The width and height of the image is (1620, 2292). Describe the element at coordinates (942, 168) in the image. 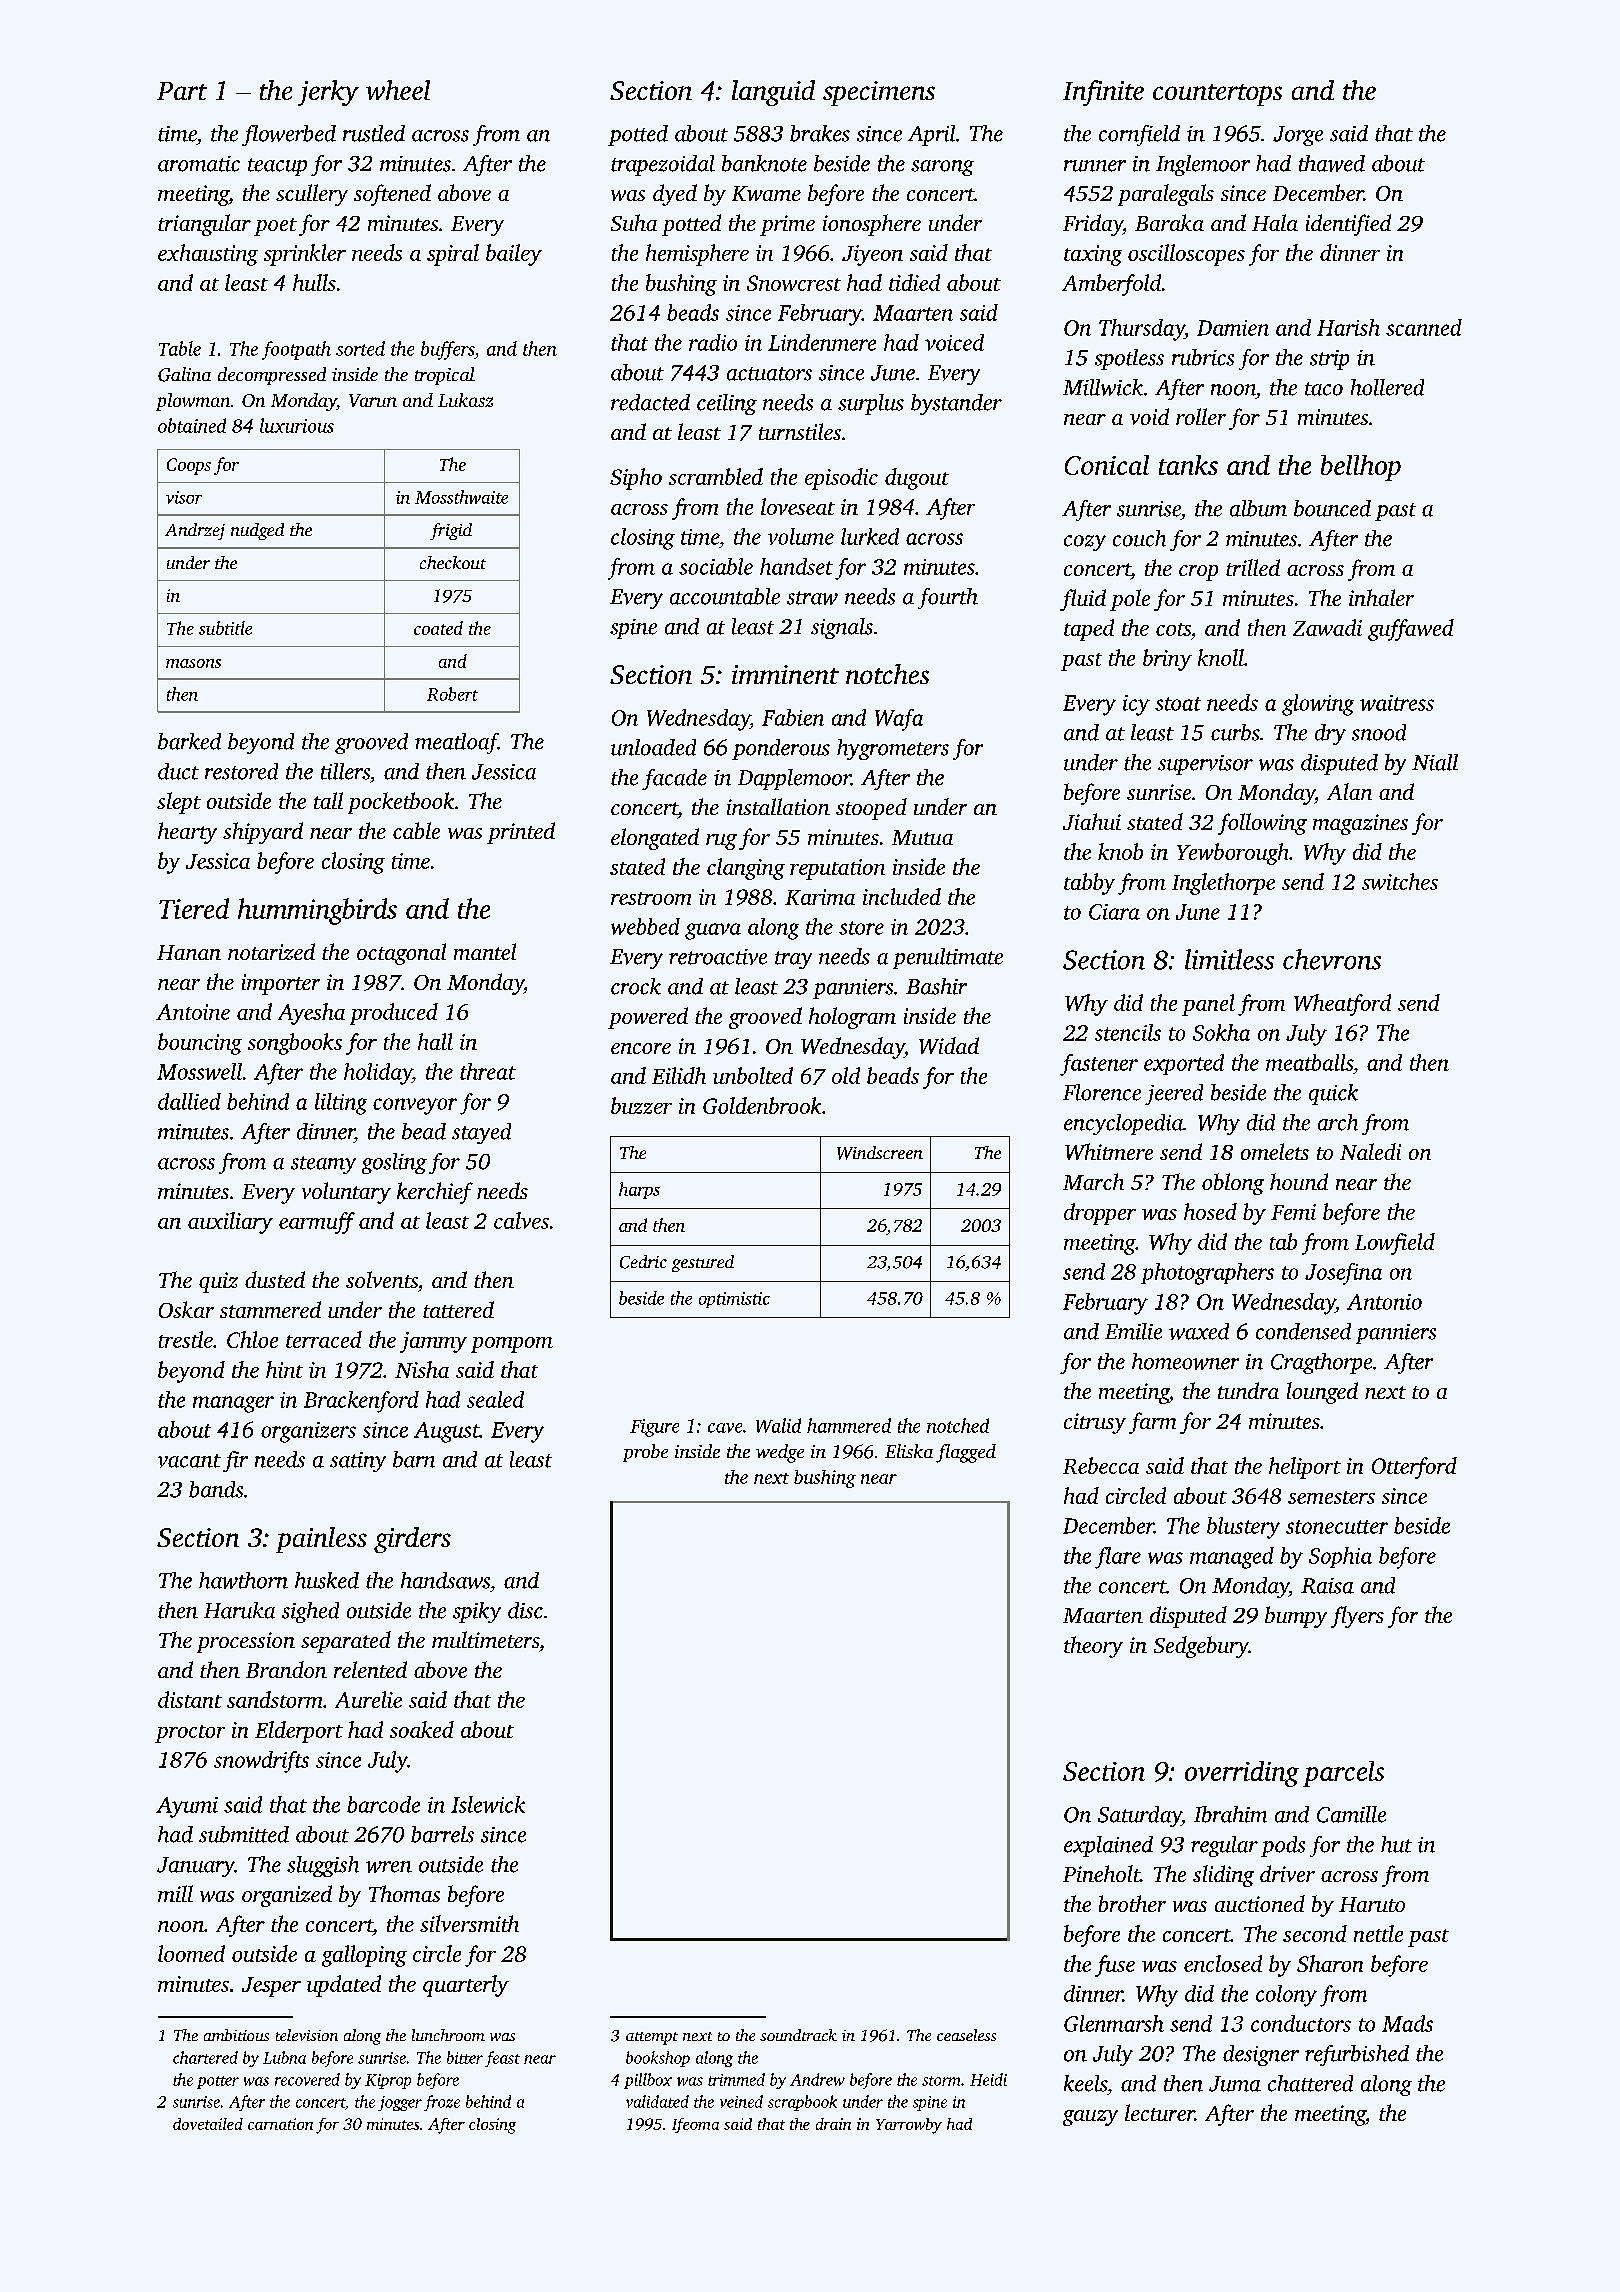

I see `sarong` at that location.
